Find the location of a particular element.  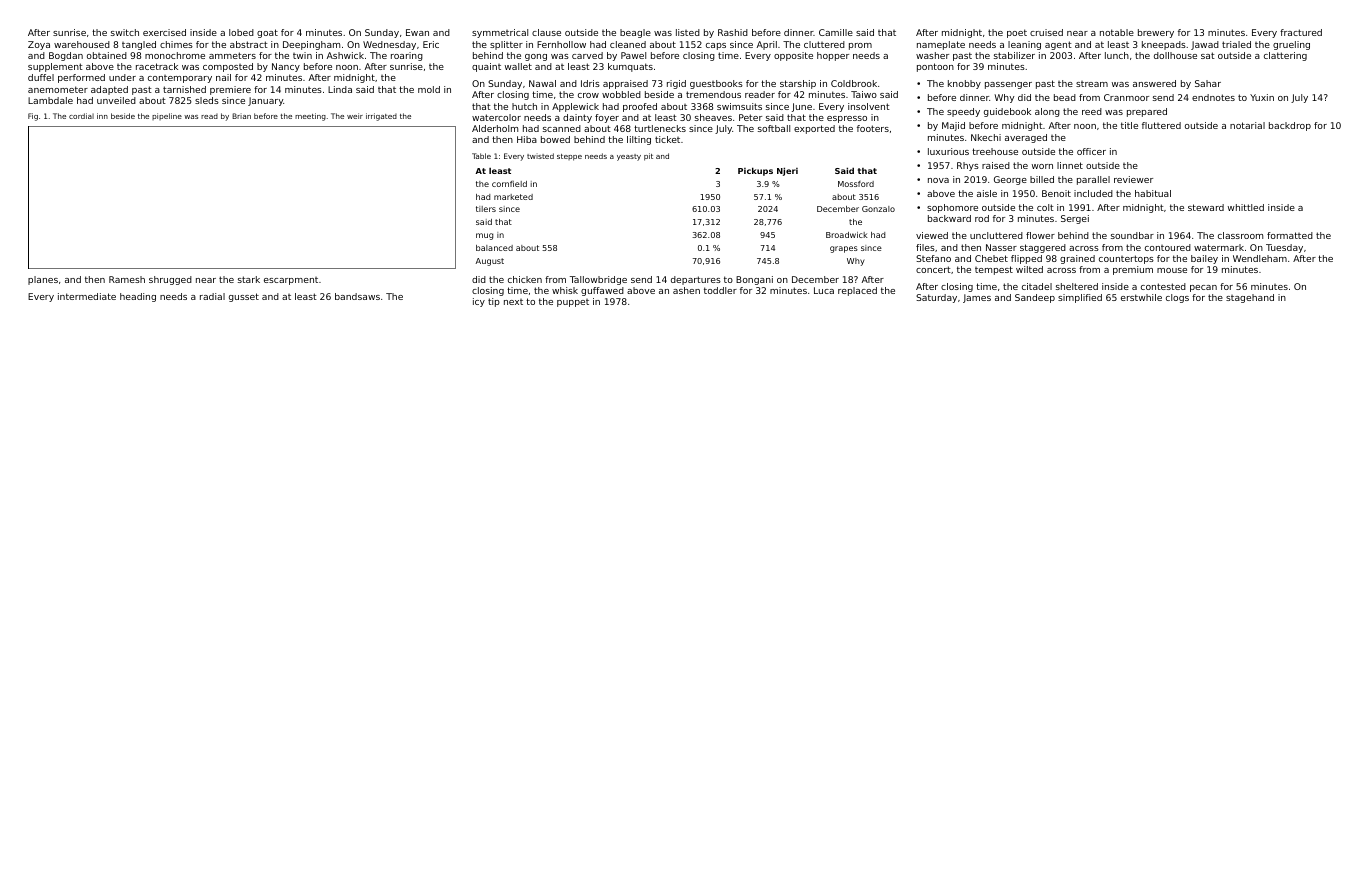

stagehand is located at coordinates (1250, 298).
